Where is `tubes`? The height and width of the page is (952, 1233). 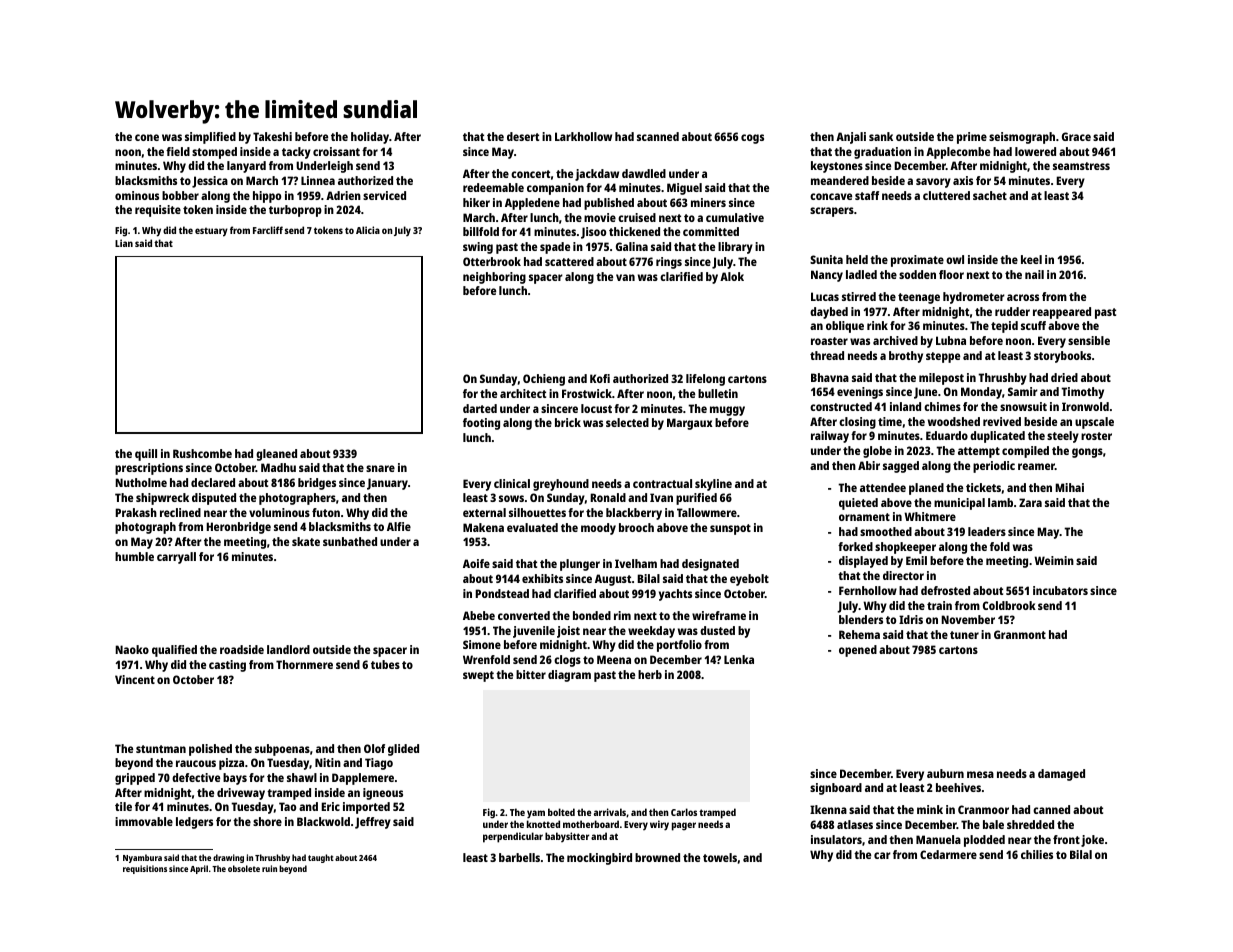
tubes is located at coordinates (385, 664).
